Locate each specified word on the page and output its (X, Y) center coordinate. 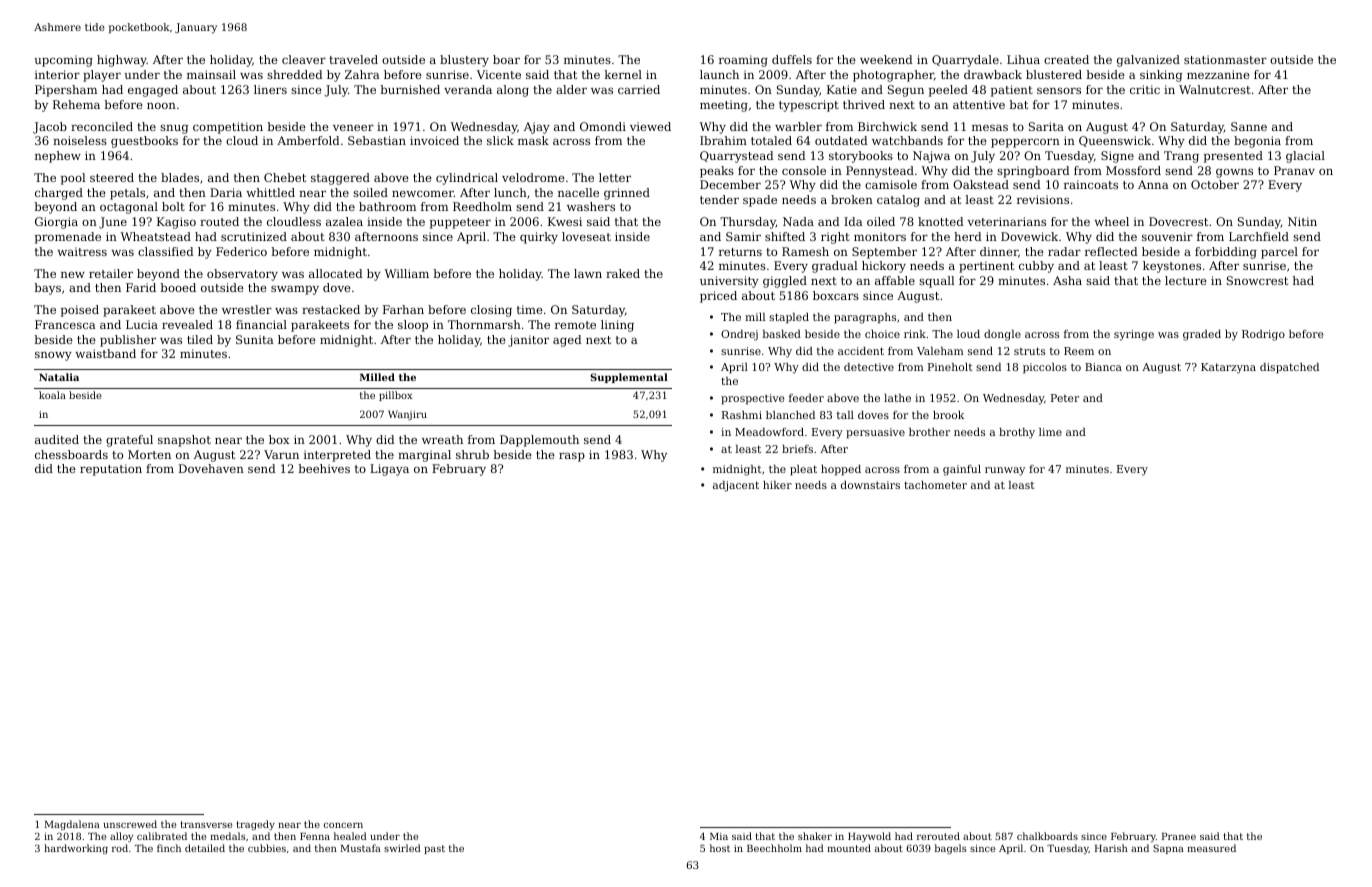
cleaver (304, 59)
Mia (719, 836)
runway (1005, 471)
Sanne (1249, 126)
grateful (129, 441)
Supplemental (629, 378)
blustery (464, 61)
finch (169, 848)
